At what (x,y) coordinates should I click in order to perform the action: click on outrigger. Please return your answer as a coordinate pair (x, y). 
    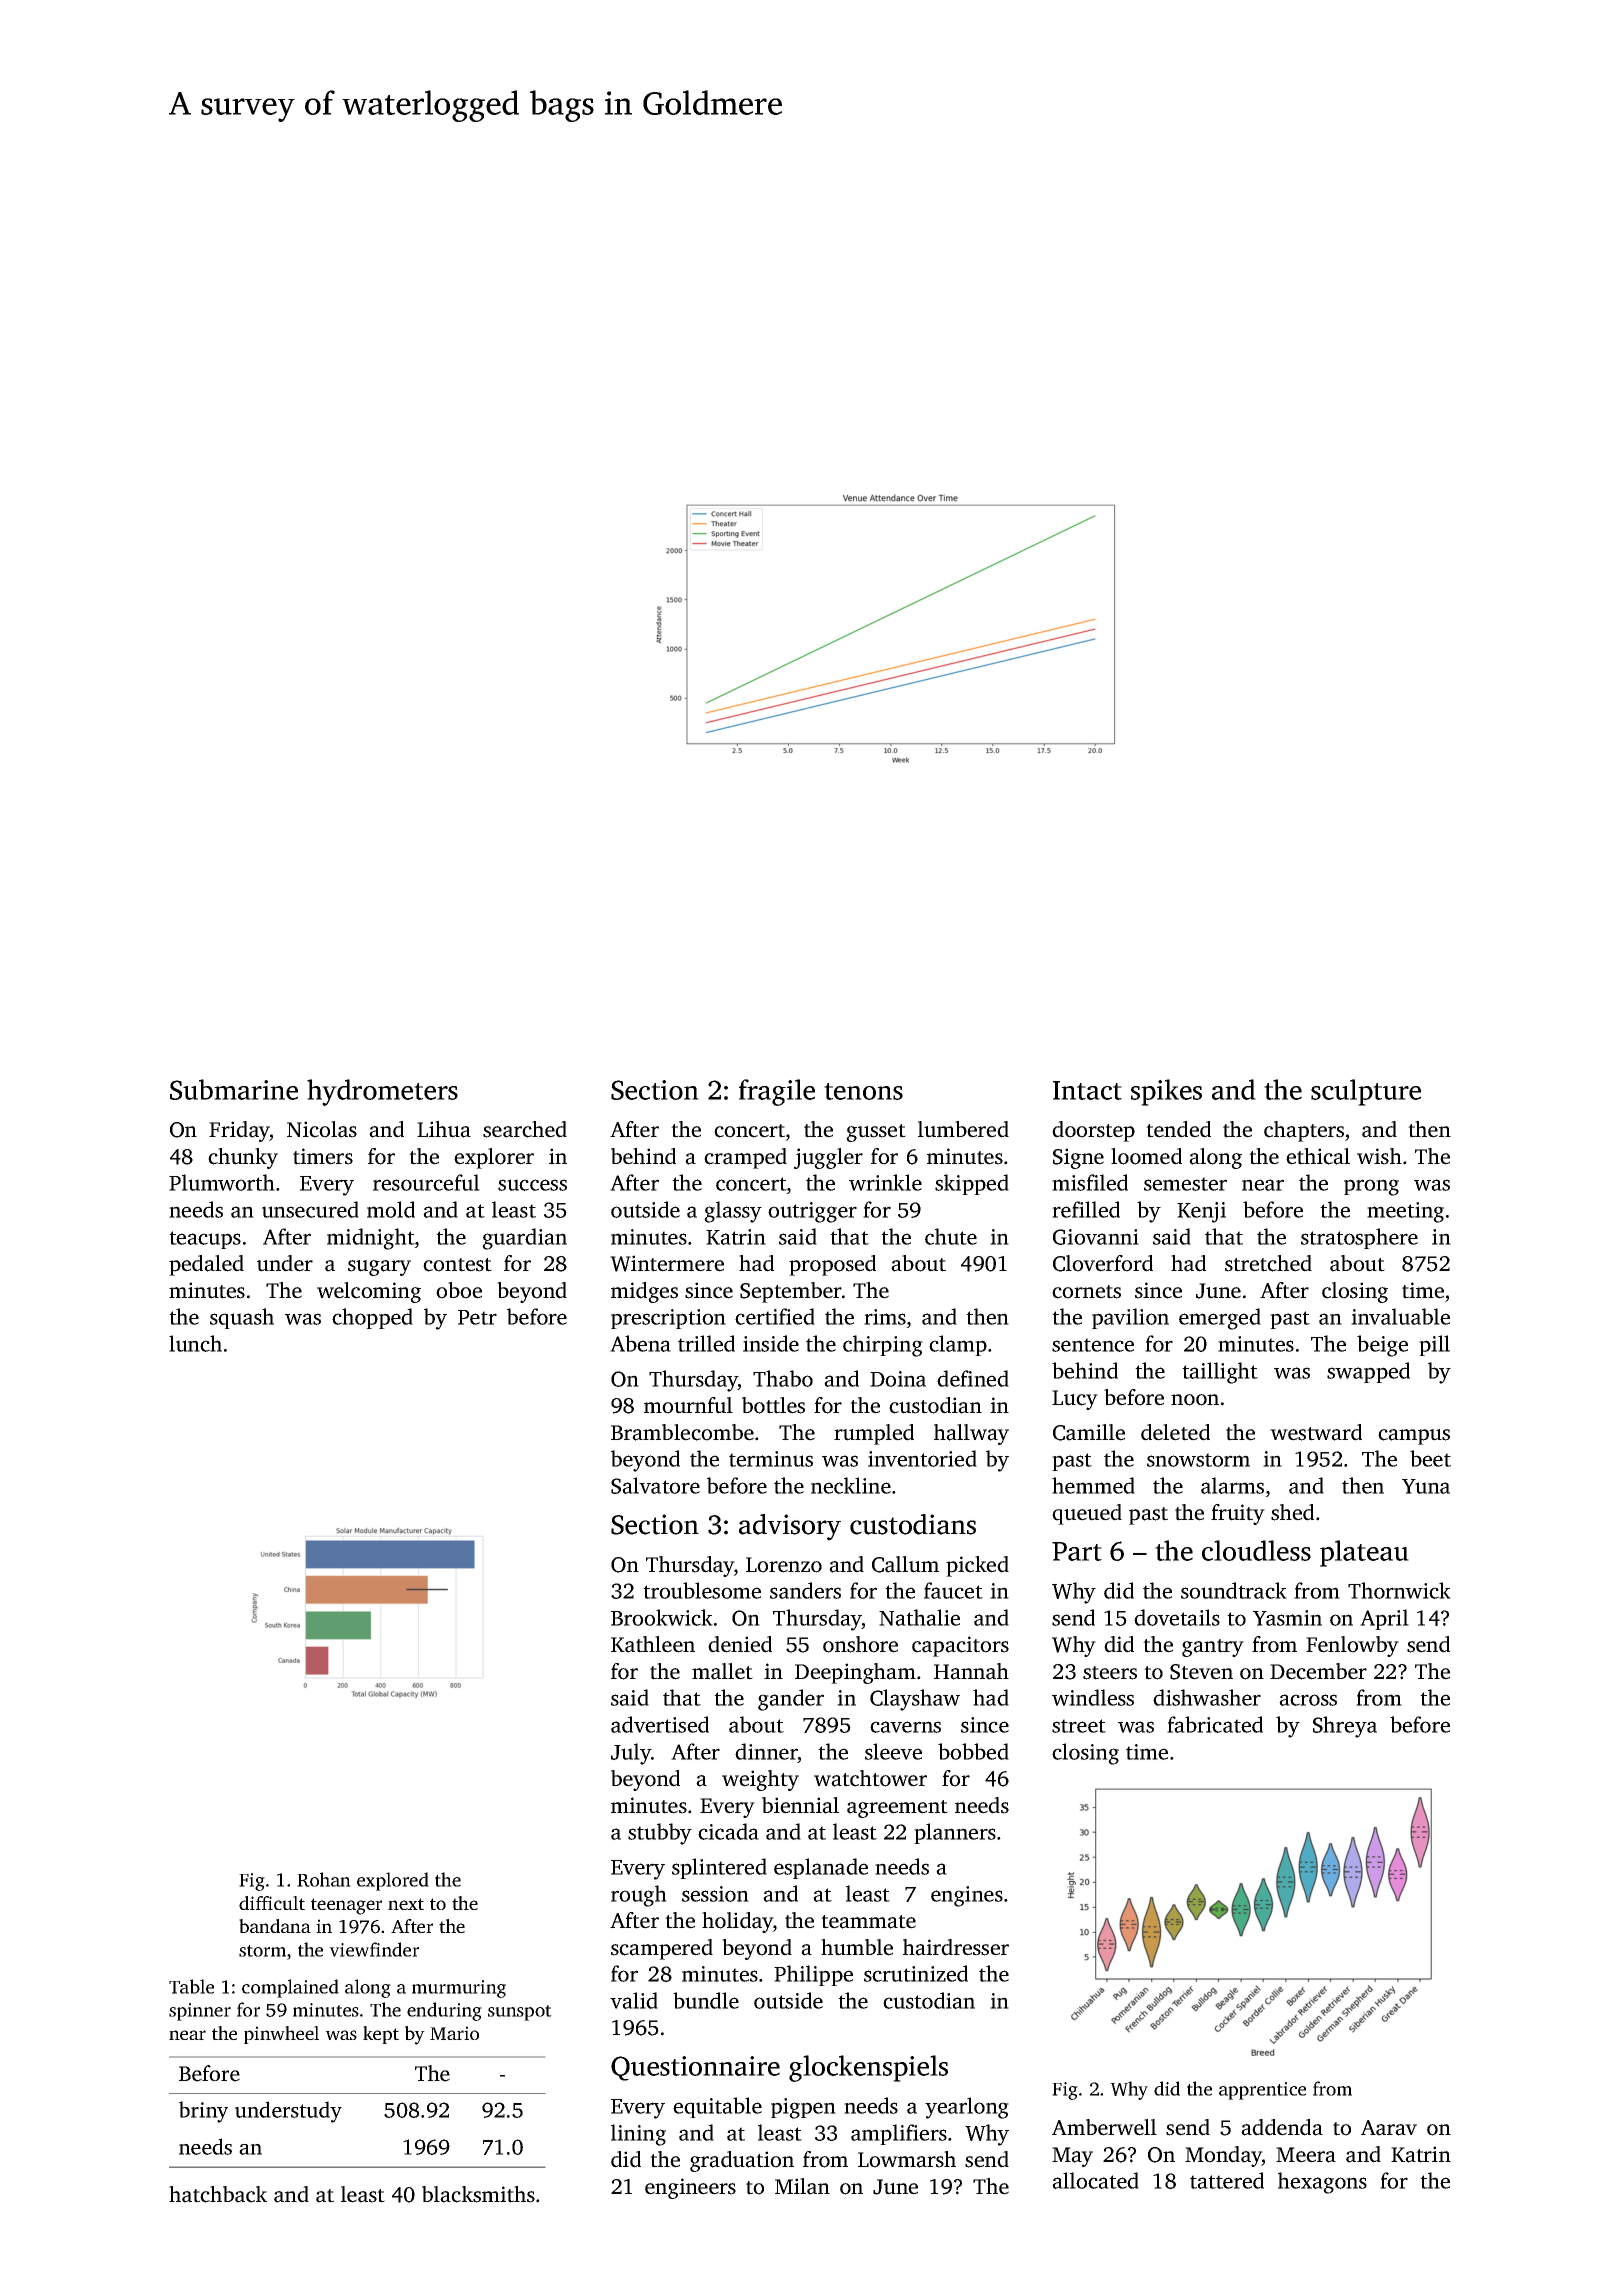
    Looking at the image, I should click on (812, 1212).
